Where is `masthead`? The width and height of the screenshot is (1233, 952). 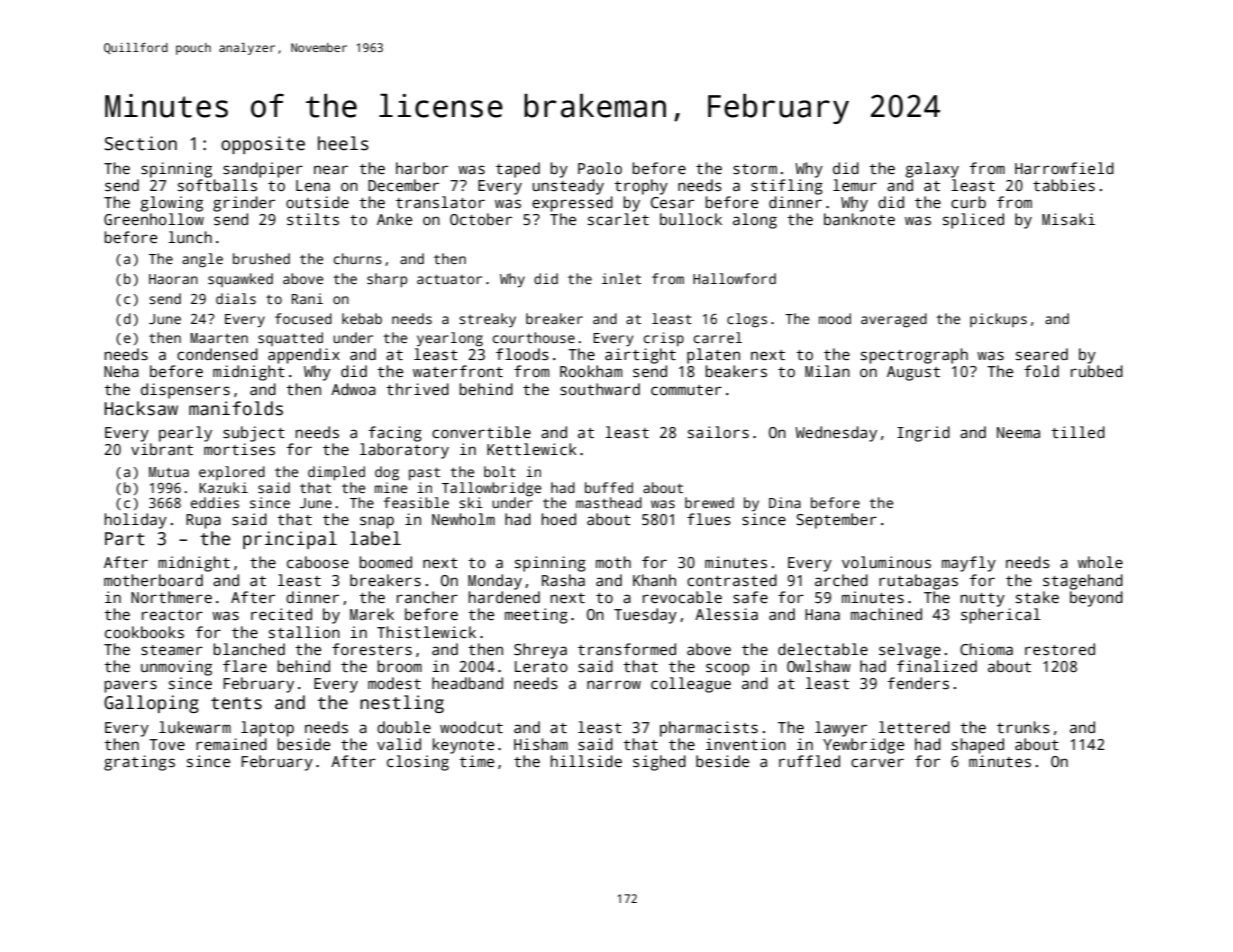
masthead is located at coordinates (609, 502).
